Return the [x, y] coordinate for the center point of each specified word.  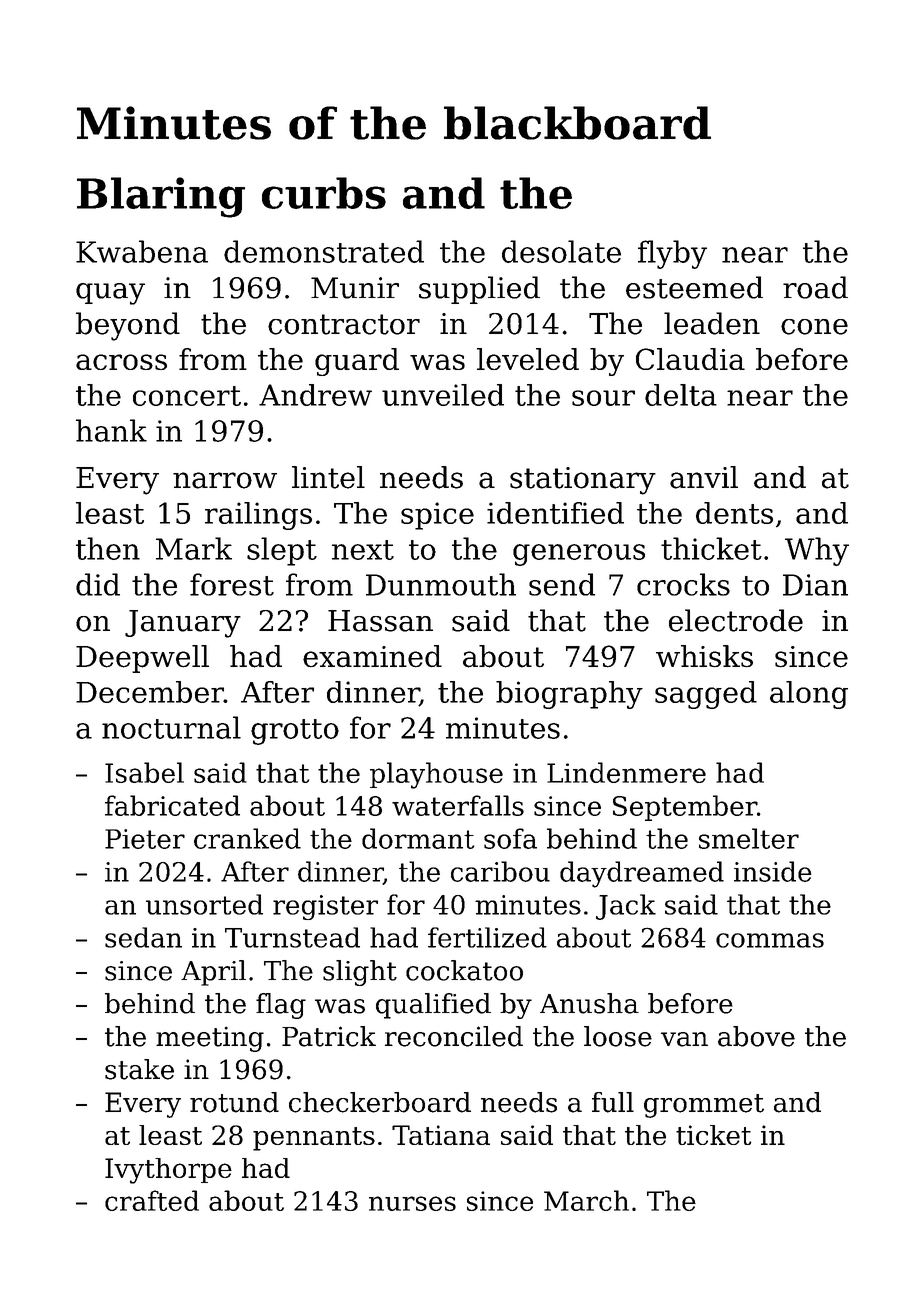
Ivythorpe [168, 1171]
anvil [704, 477]
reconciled [454, 1036]
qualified [433, 1006]
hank [111, 430]
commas [770, 940]
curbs [324, 193]
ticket [713, 1135]
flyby [672, 254]
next [363, 550]
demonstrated [324, 251]
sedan [143, 937]
